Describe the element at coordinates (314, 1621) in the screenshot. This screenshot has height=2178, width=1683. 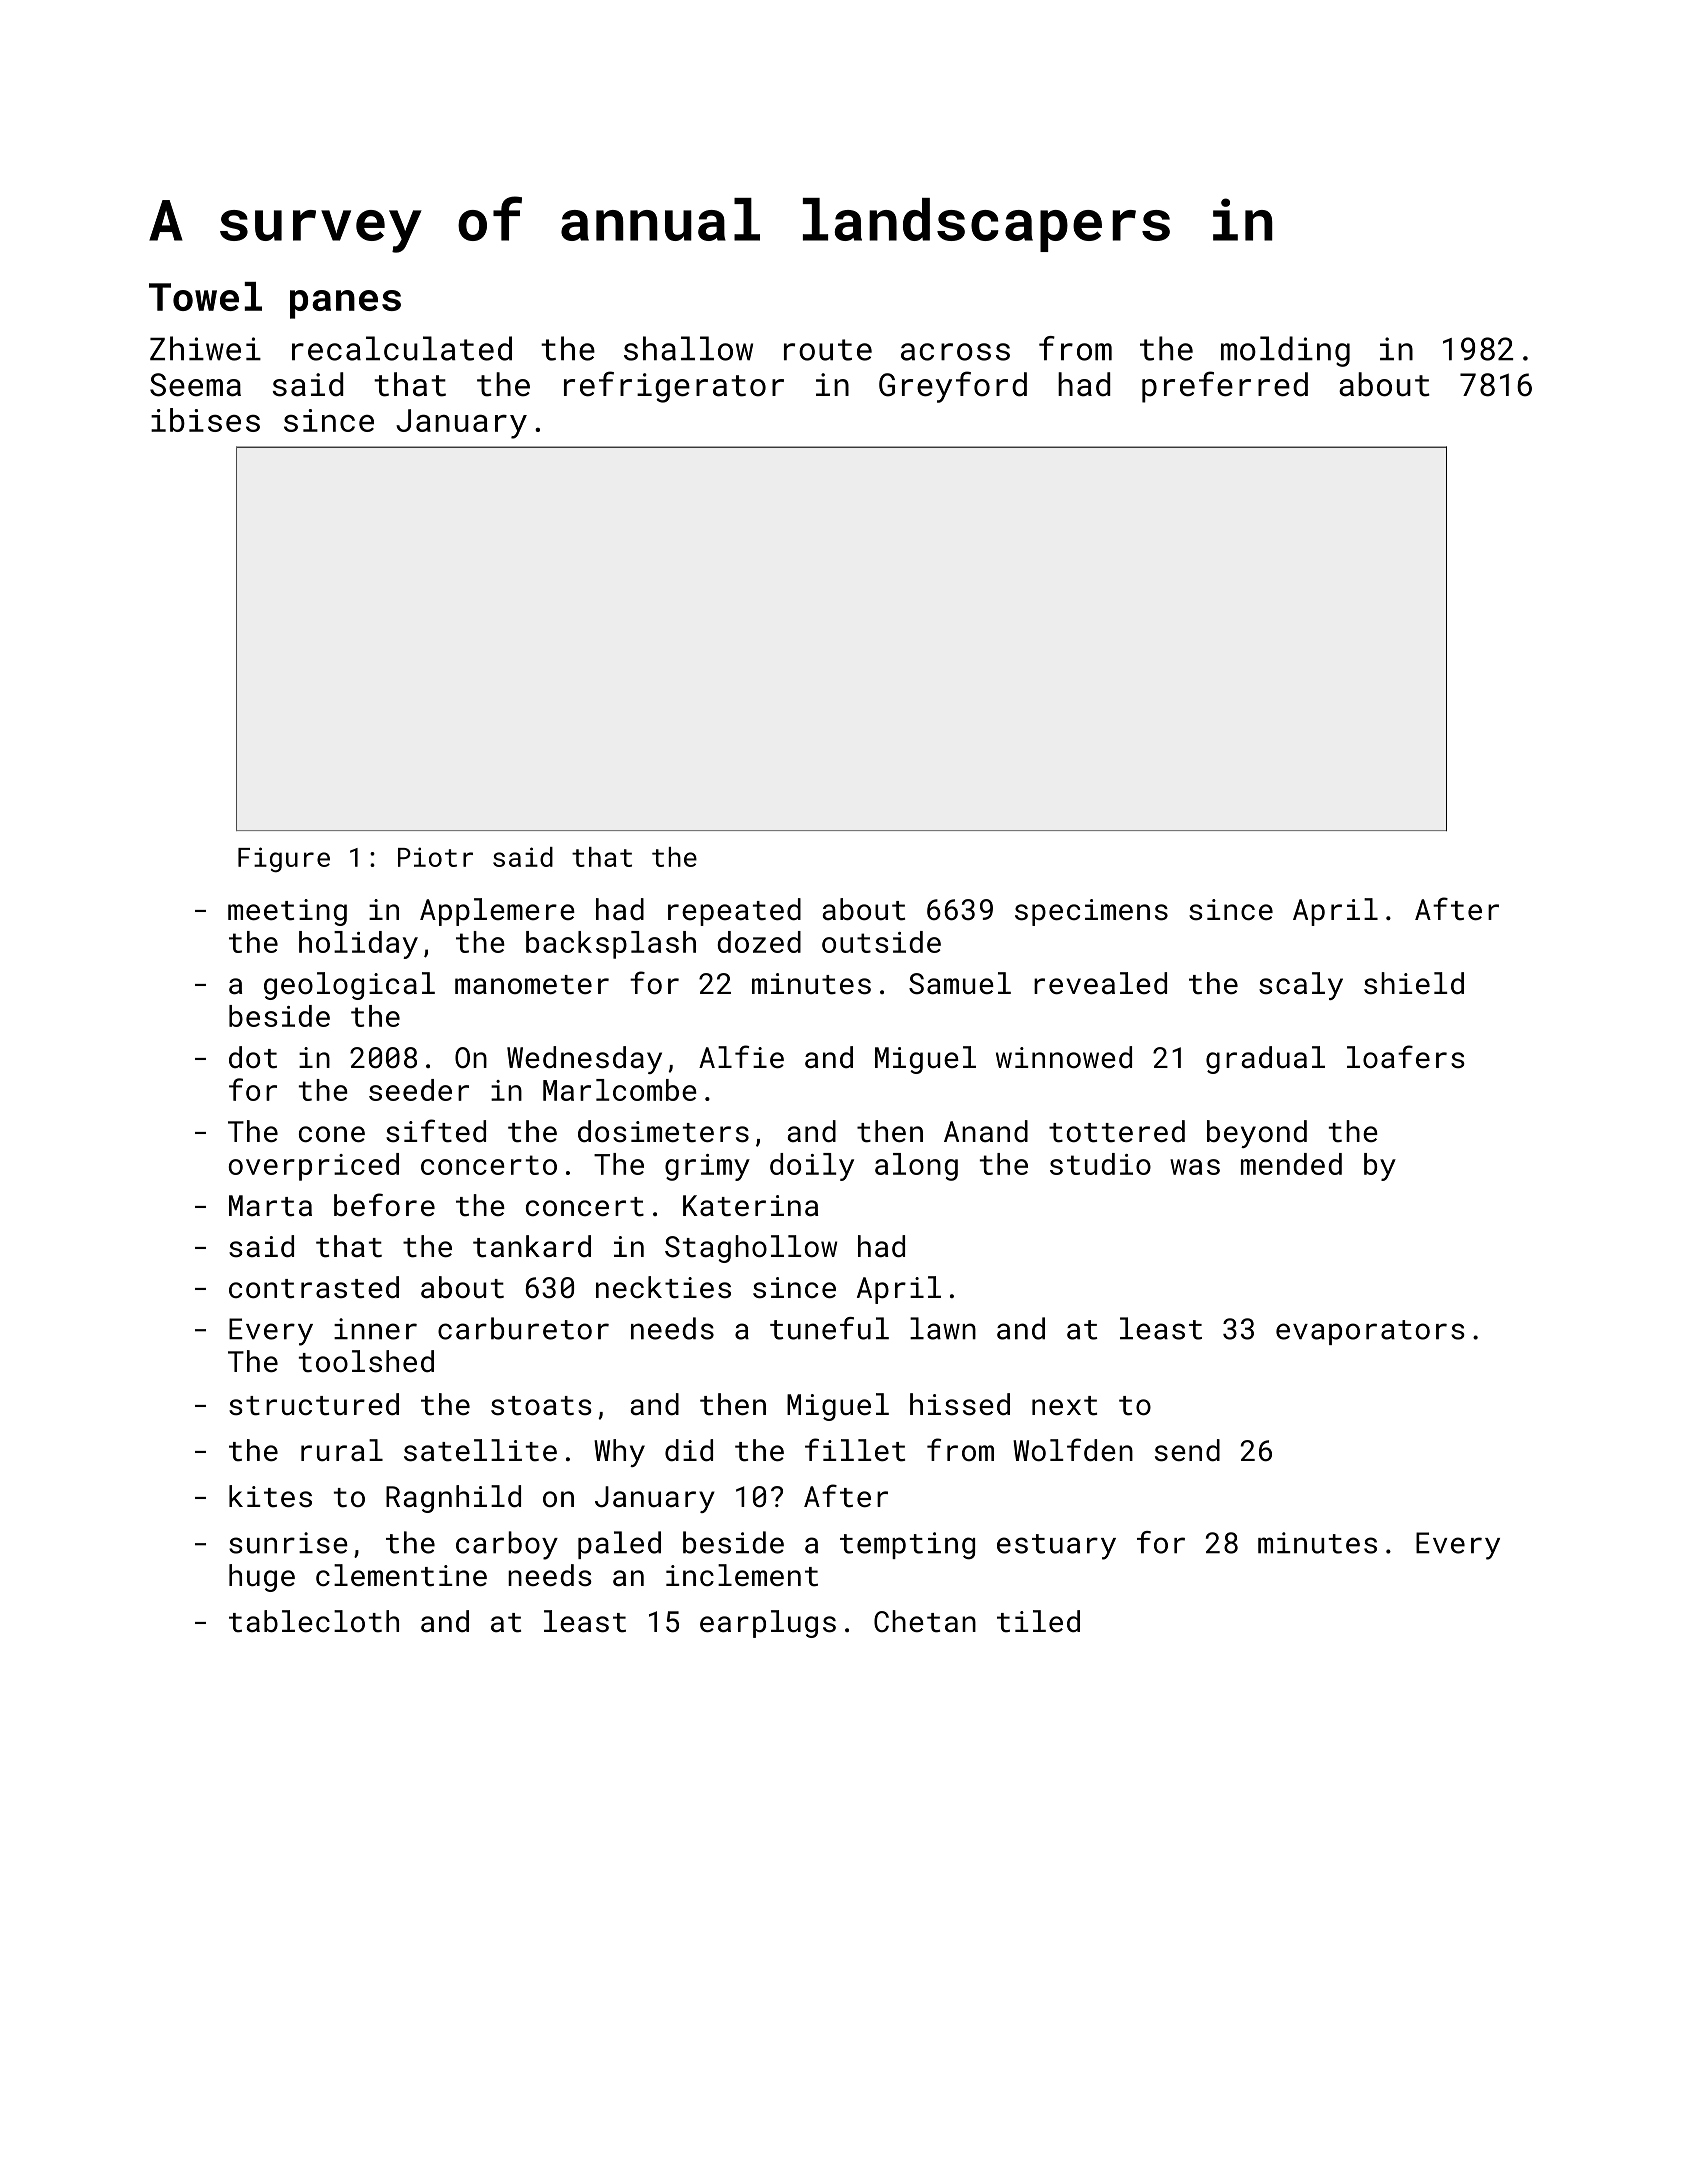
I see `tablecloth` at that location.
